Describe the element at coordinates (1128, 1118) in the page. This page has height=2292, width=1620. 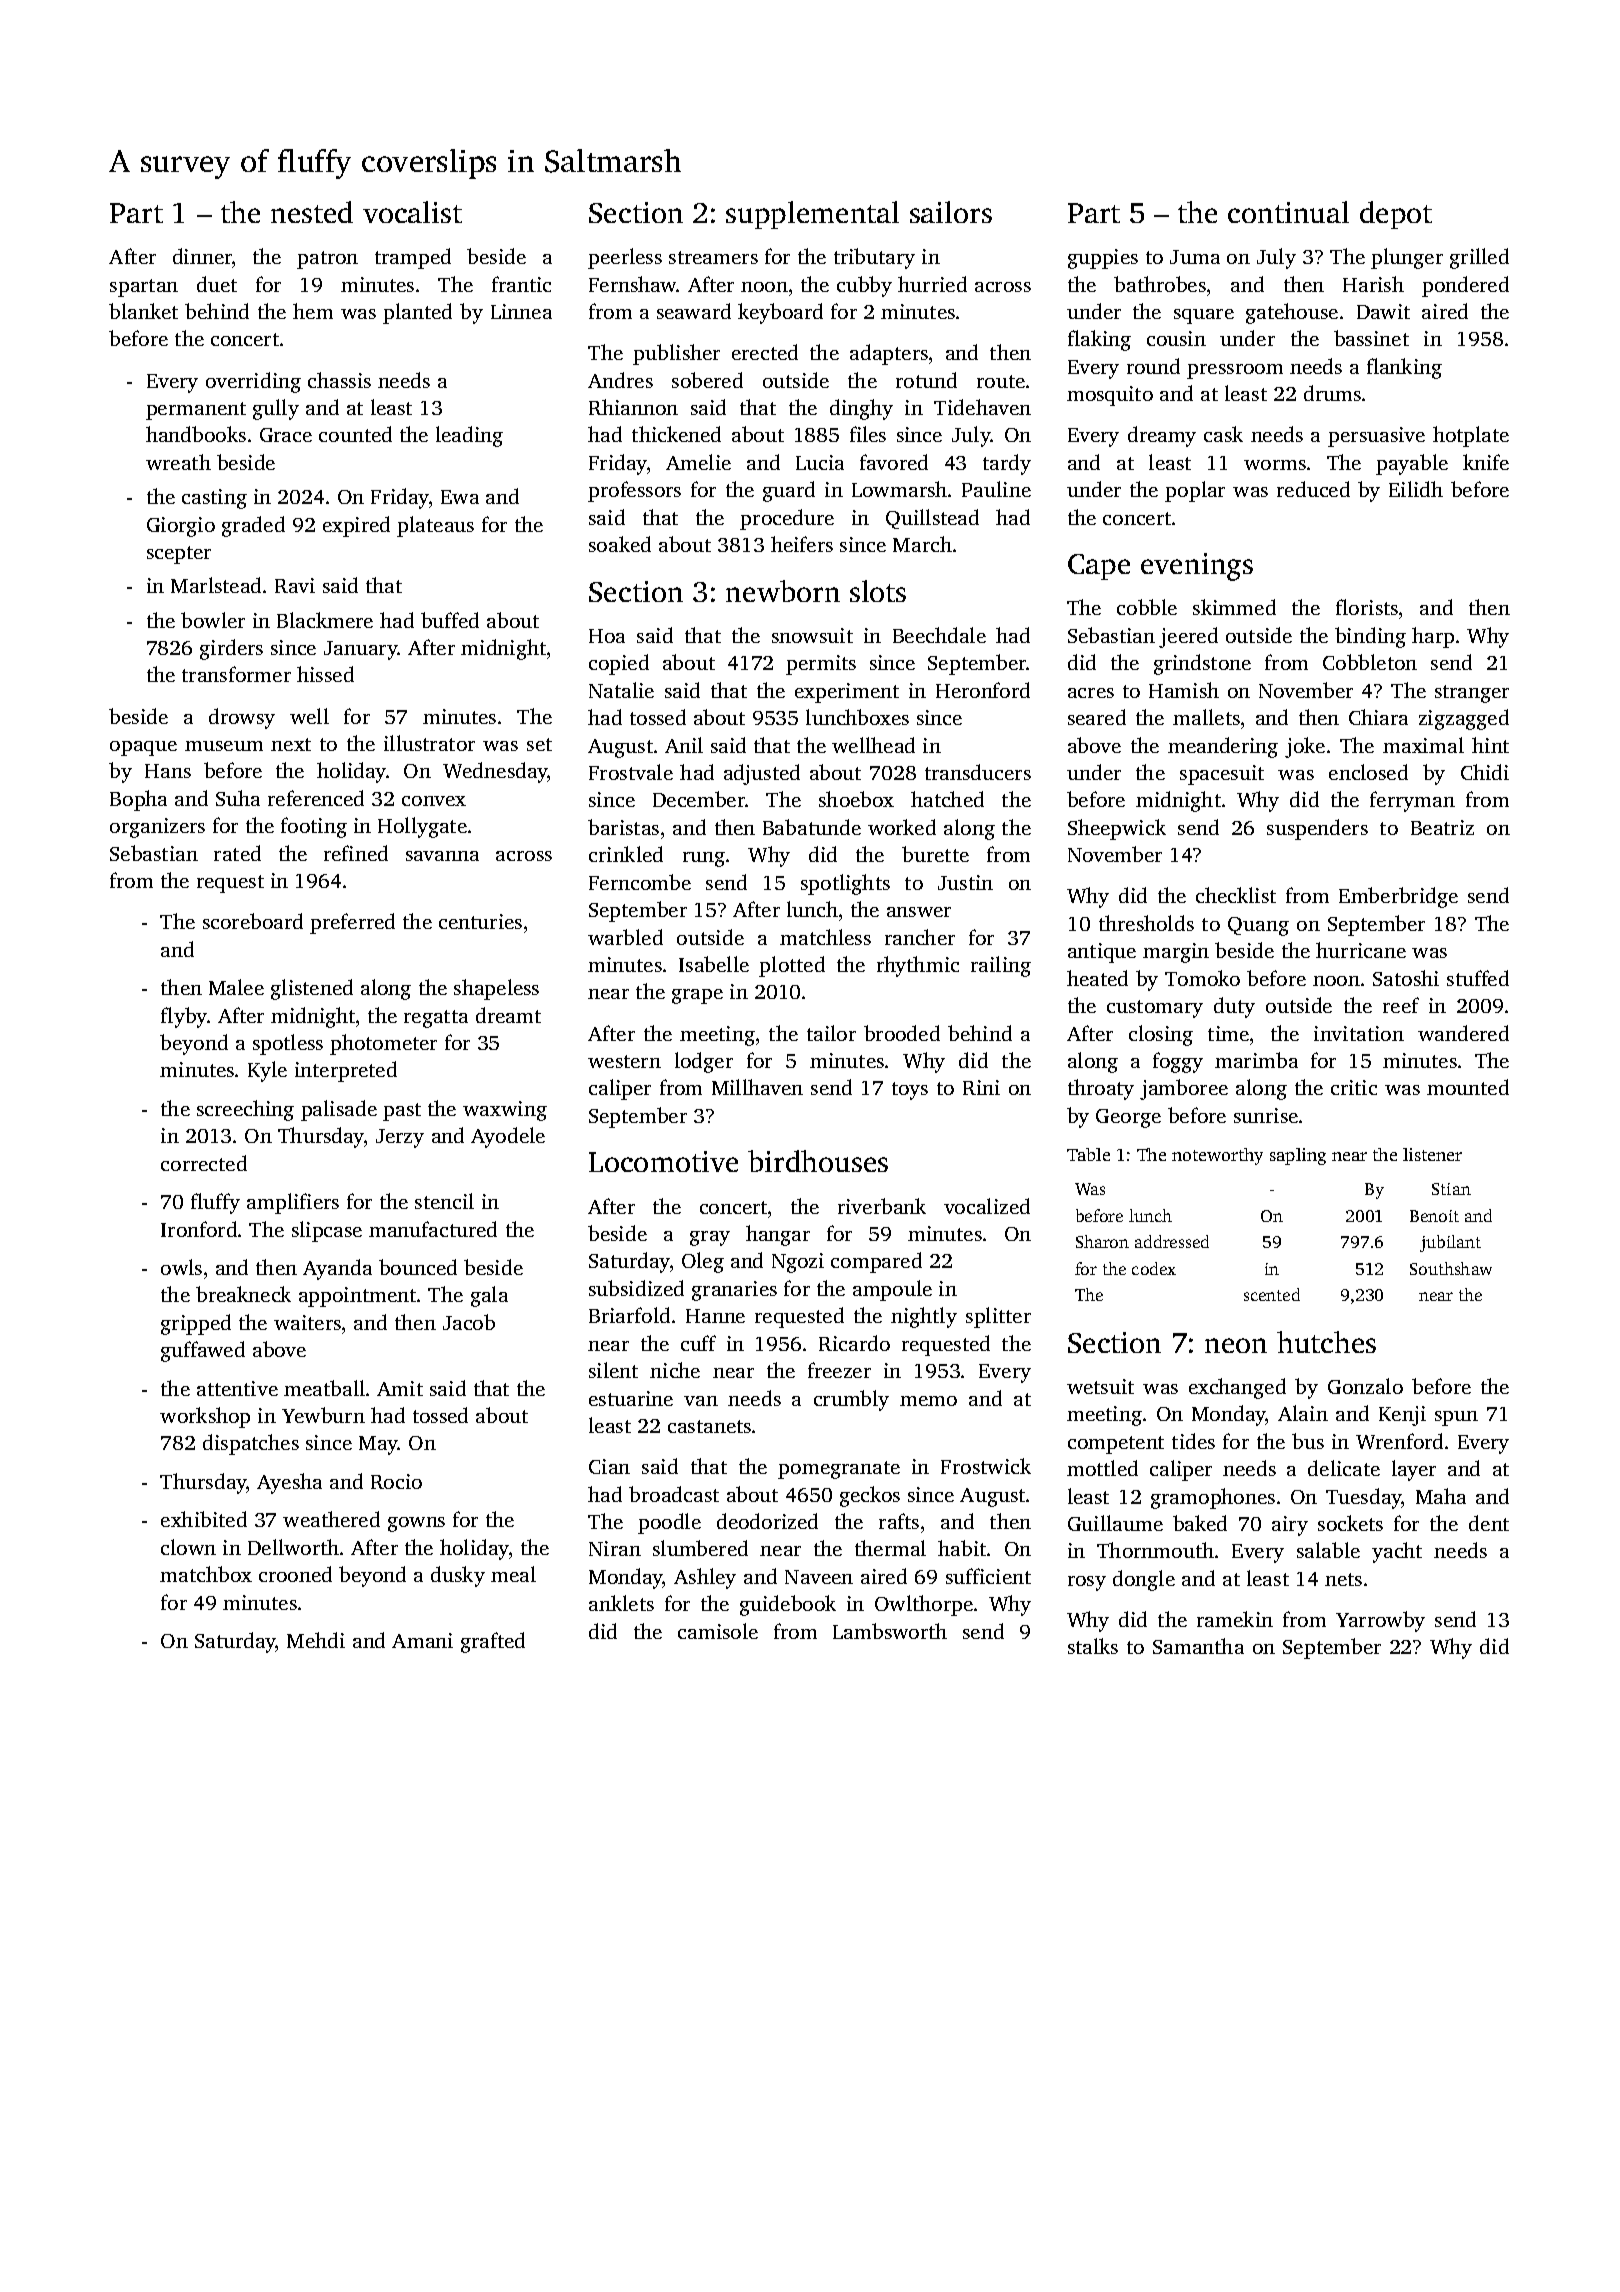
I see `George` at that location.
